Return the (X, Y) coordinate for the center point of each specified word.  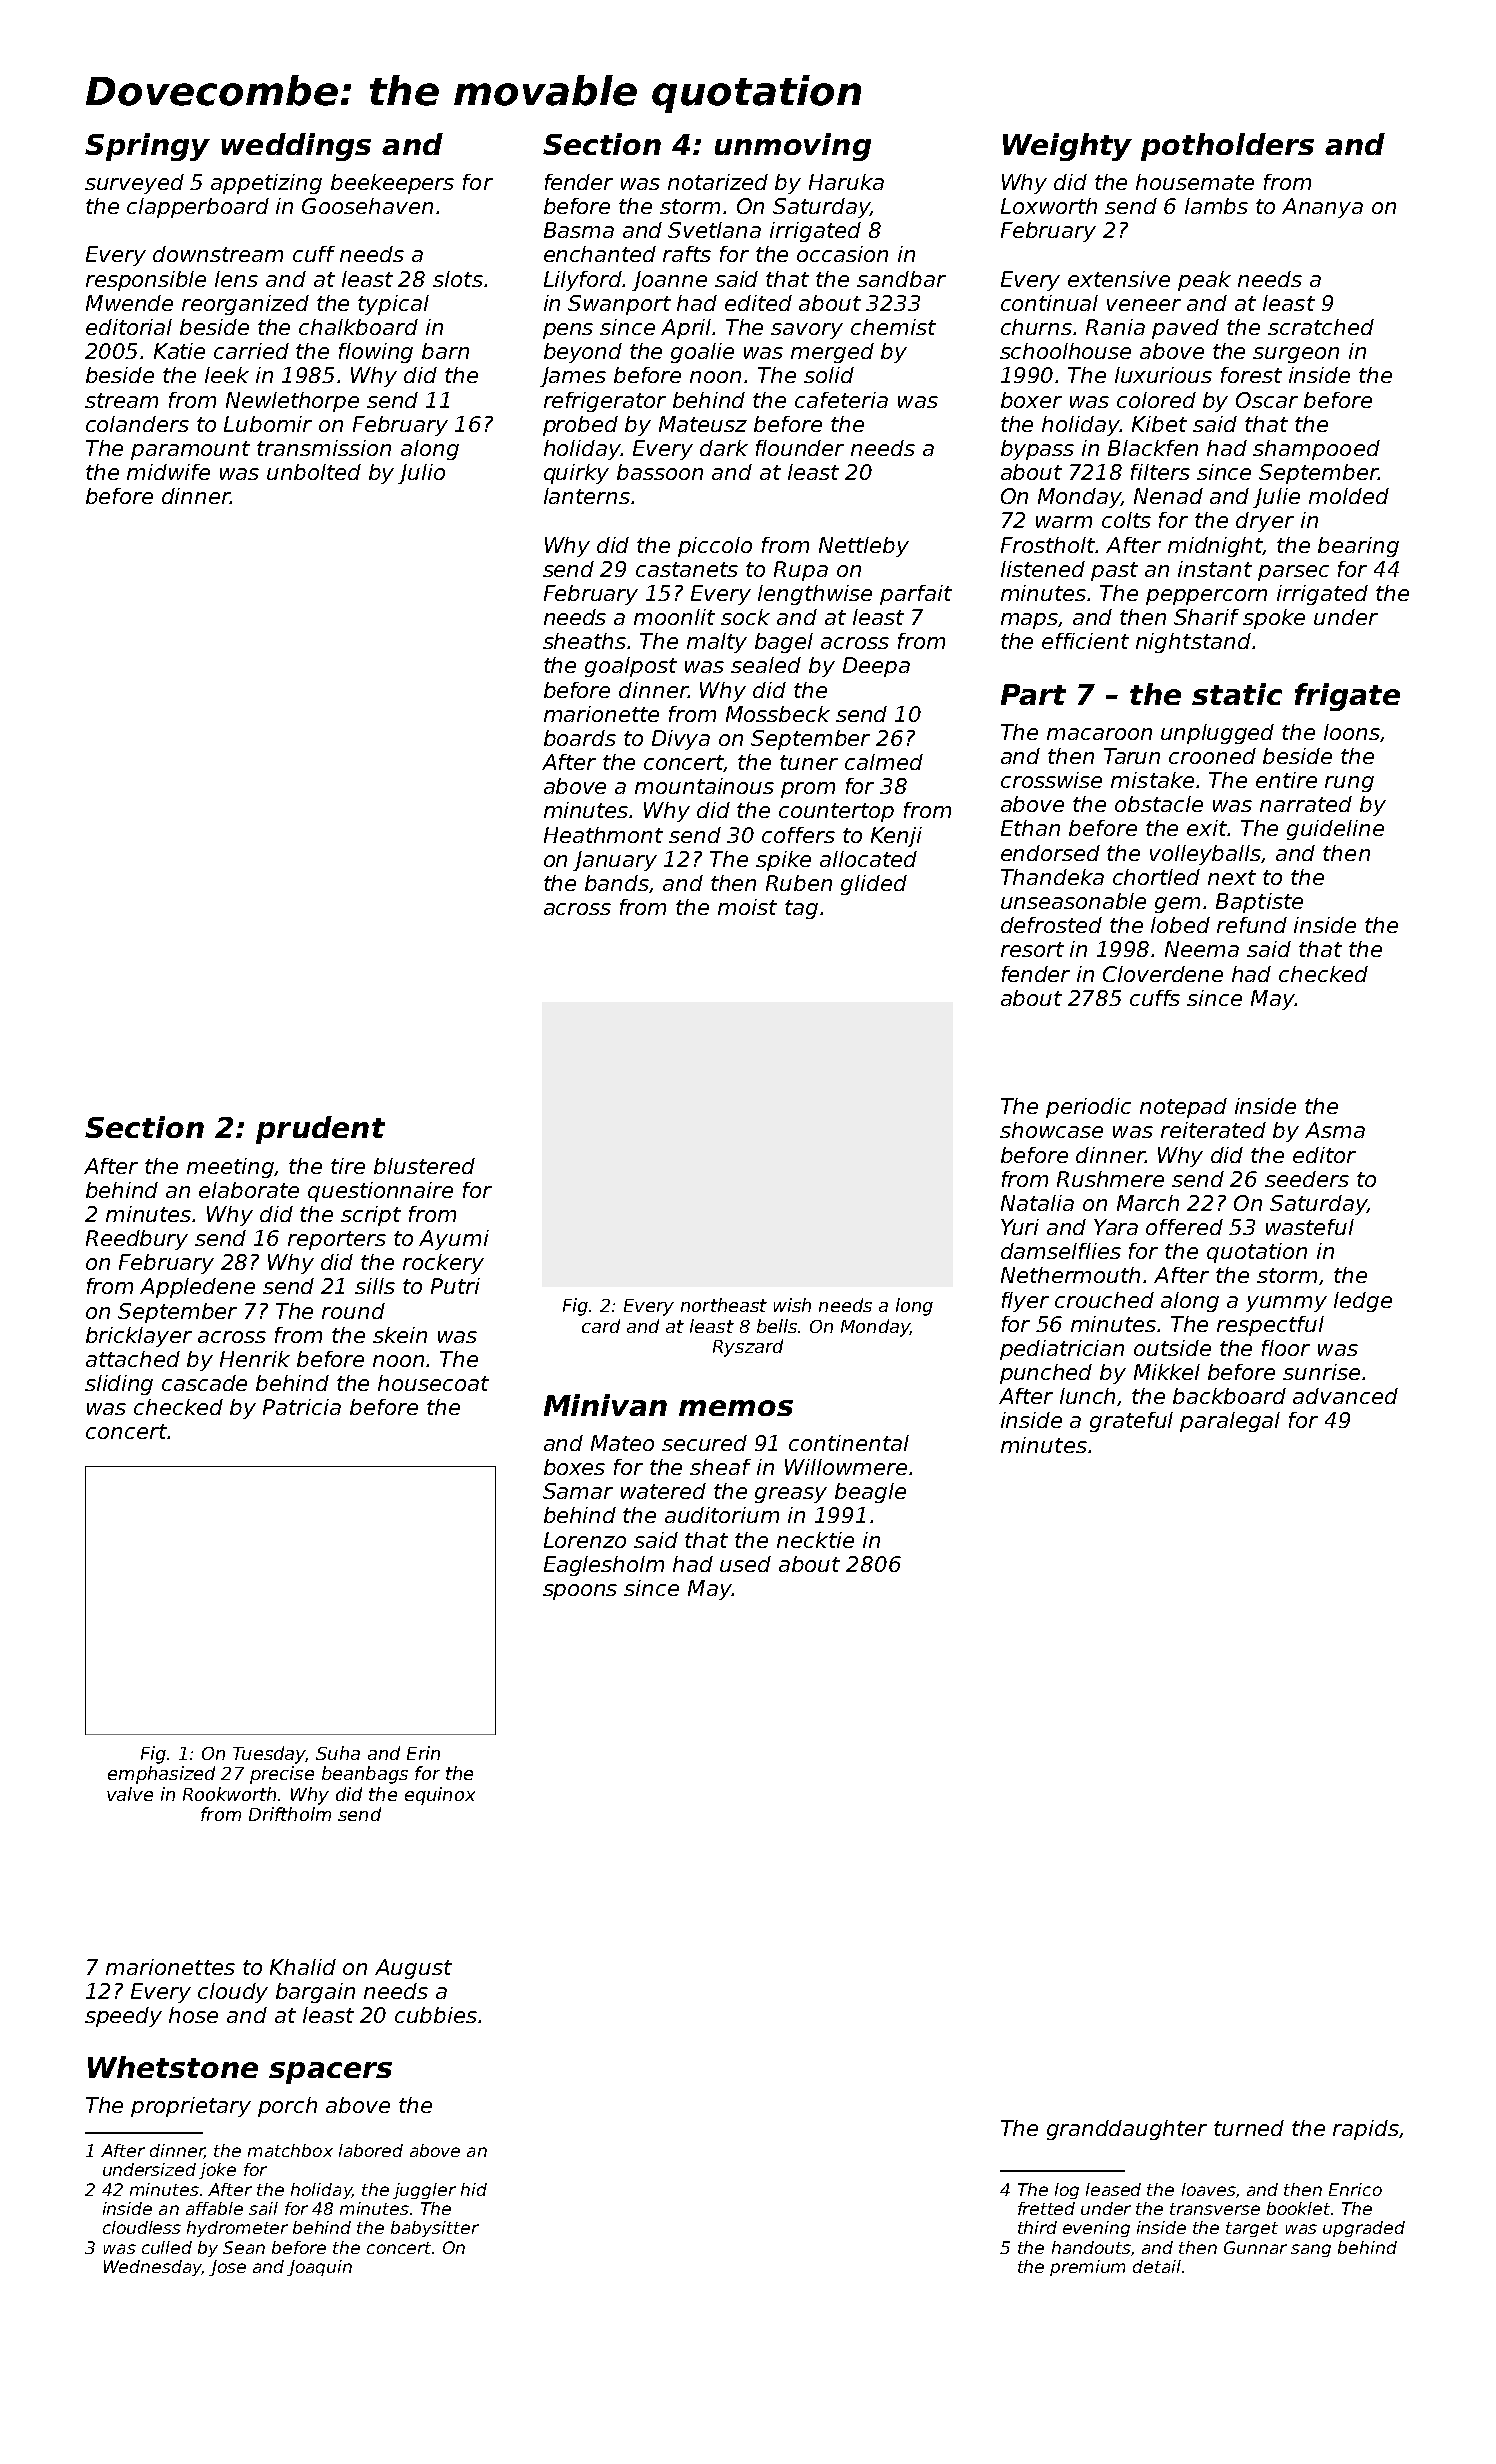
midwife (168, 472)
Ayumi (454, 1240)
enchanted (600, 254)
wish (792, 1305)
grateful (1131, 1422)
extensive (1119, 279)
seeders (1307, 1179)
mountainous (704, 786)
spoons (580, 1592)
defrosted (1051, 925)
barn (445, 351)
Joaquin (319, 2268)
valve (130, 1794)
